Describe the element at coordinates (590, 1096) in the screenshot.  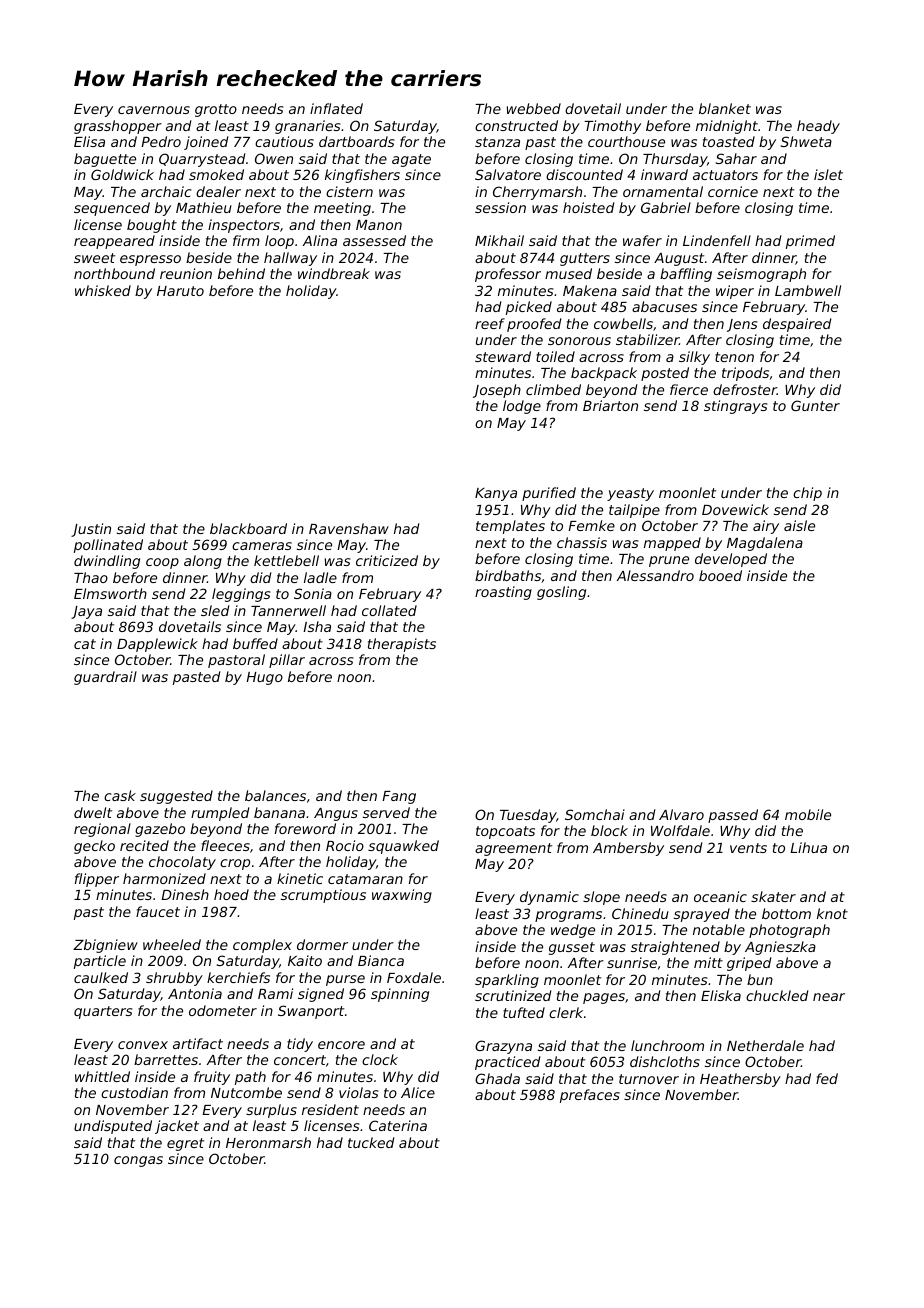
I see `prefaces` at that location.
